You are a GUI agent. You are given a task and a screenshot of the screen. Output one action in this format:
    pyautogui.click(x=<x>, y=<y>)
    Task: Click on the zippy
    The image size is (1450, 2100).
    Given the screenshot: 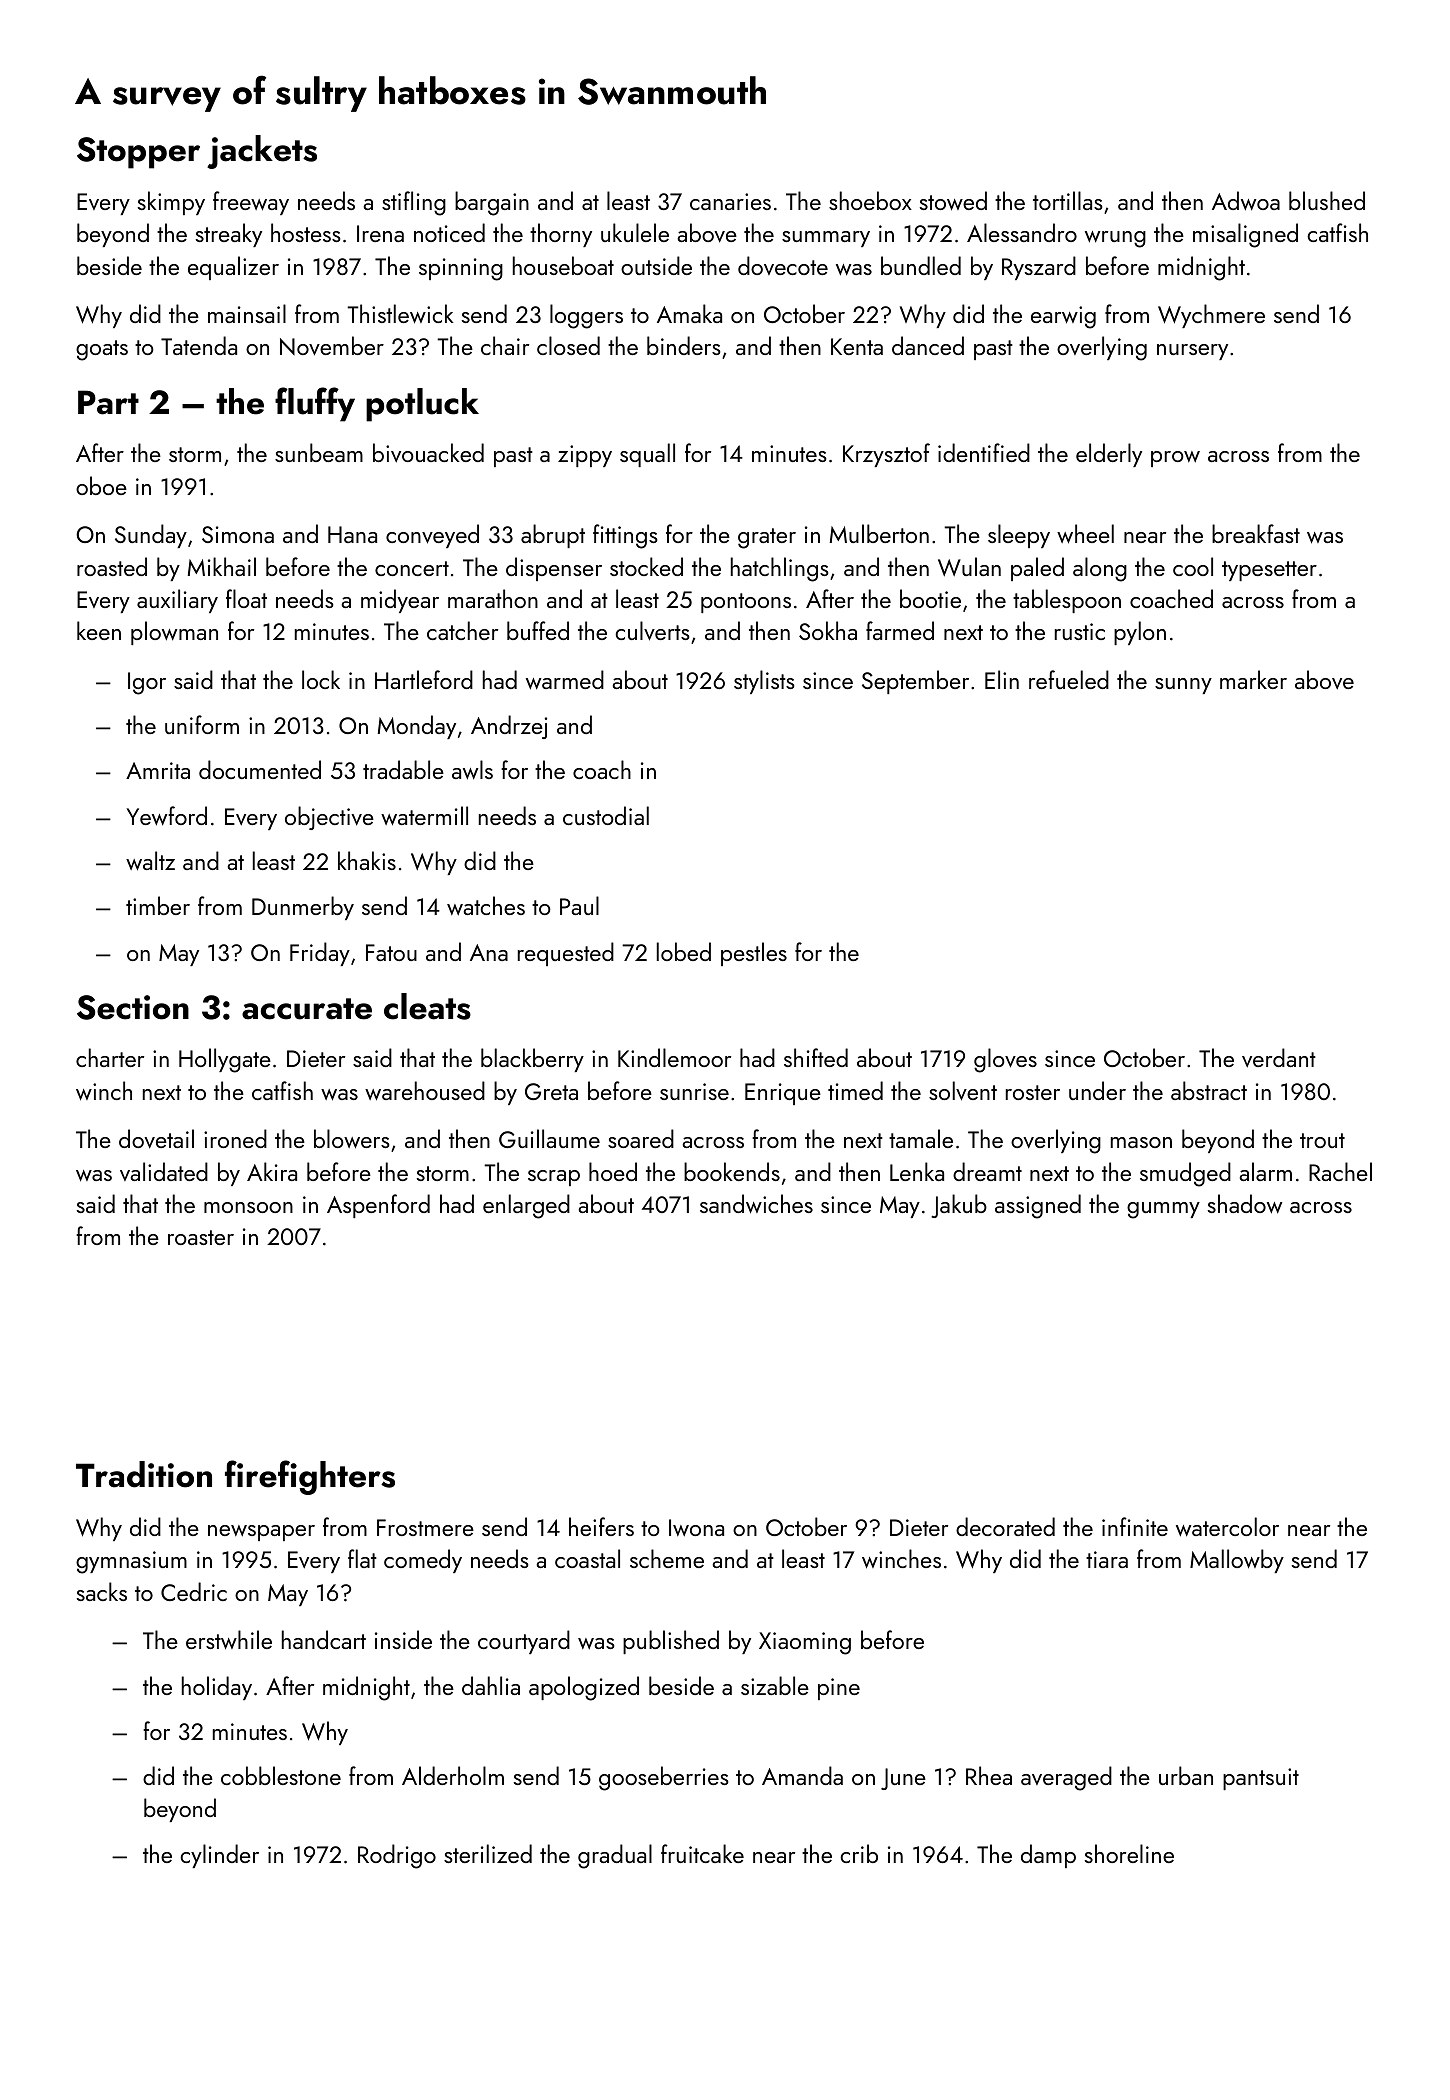 What is the action you would take?
    pyautogui.click(x=585, y=456)
